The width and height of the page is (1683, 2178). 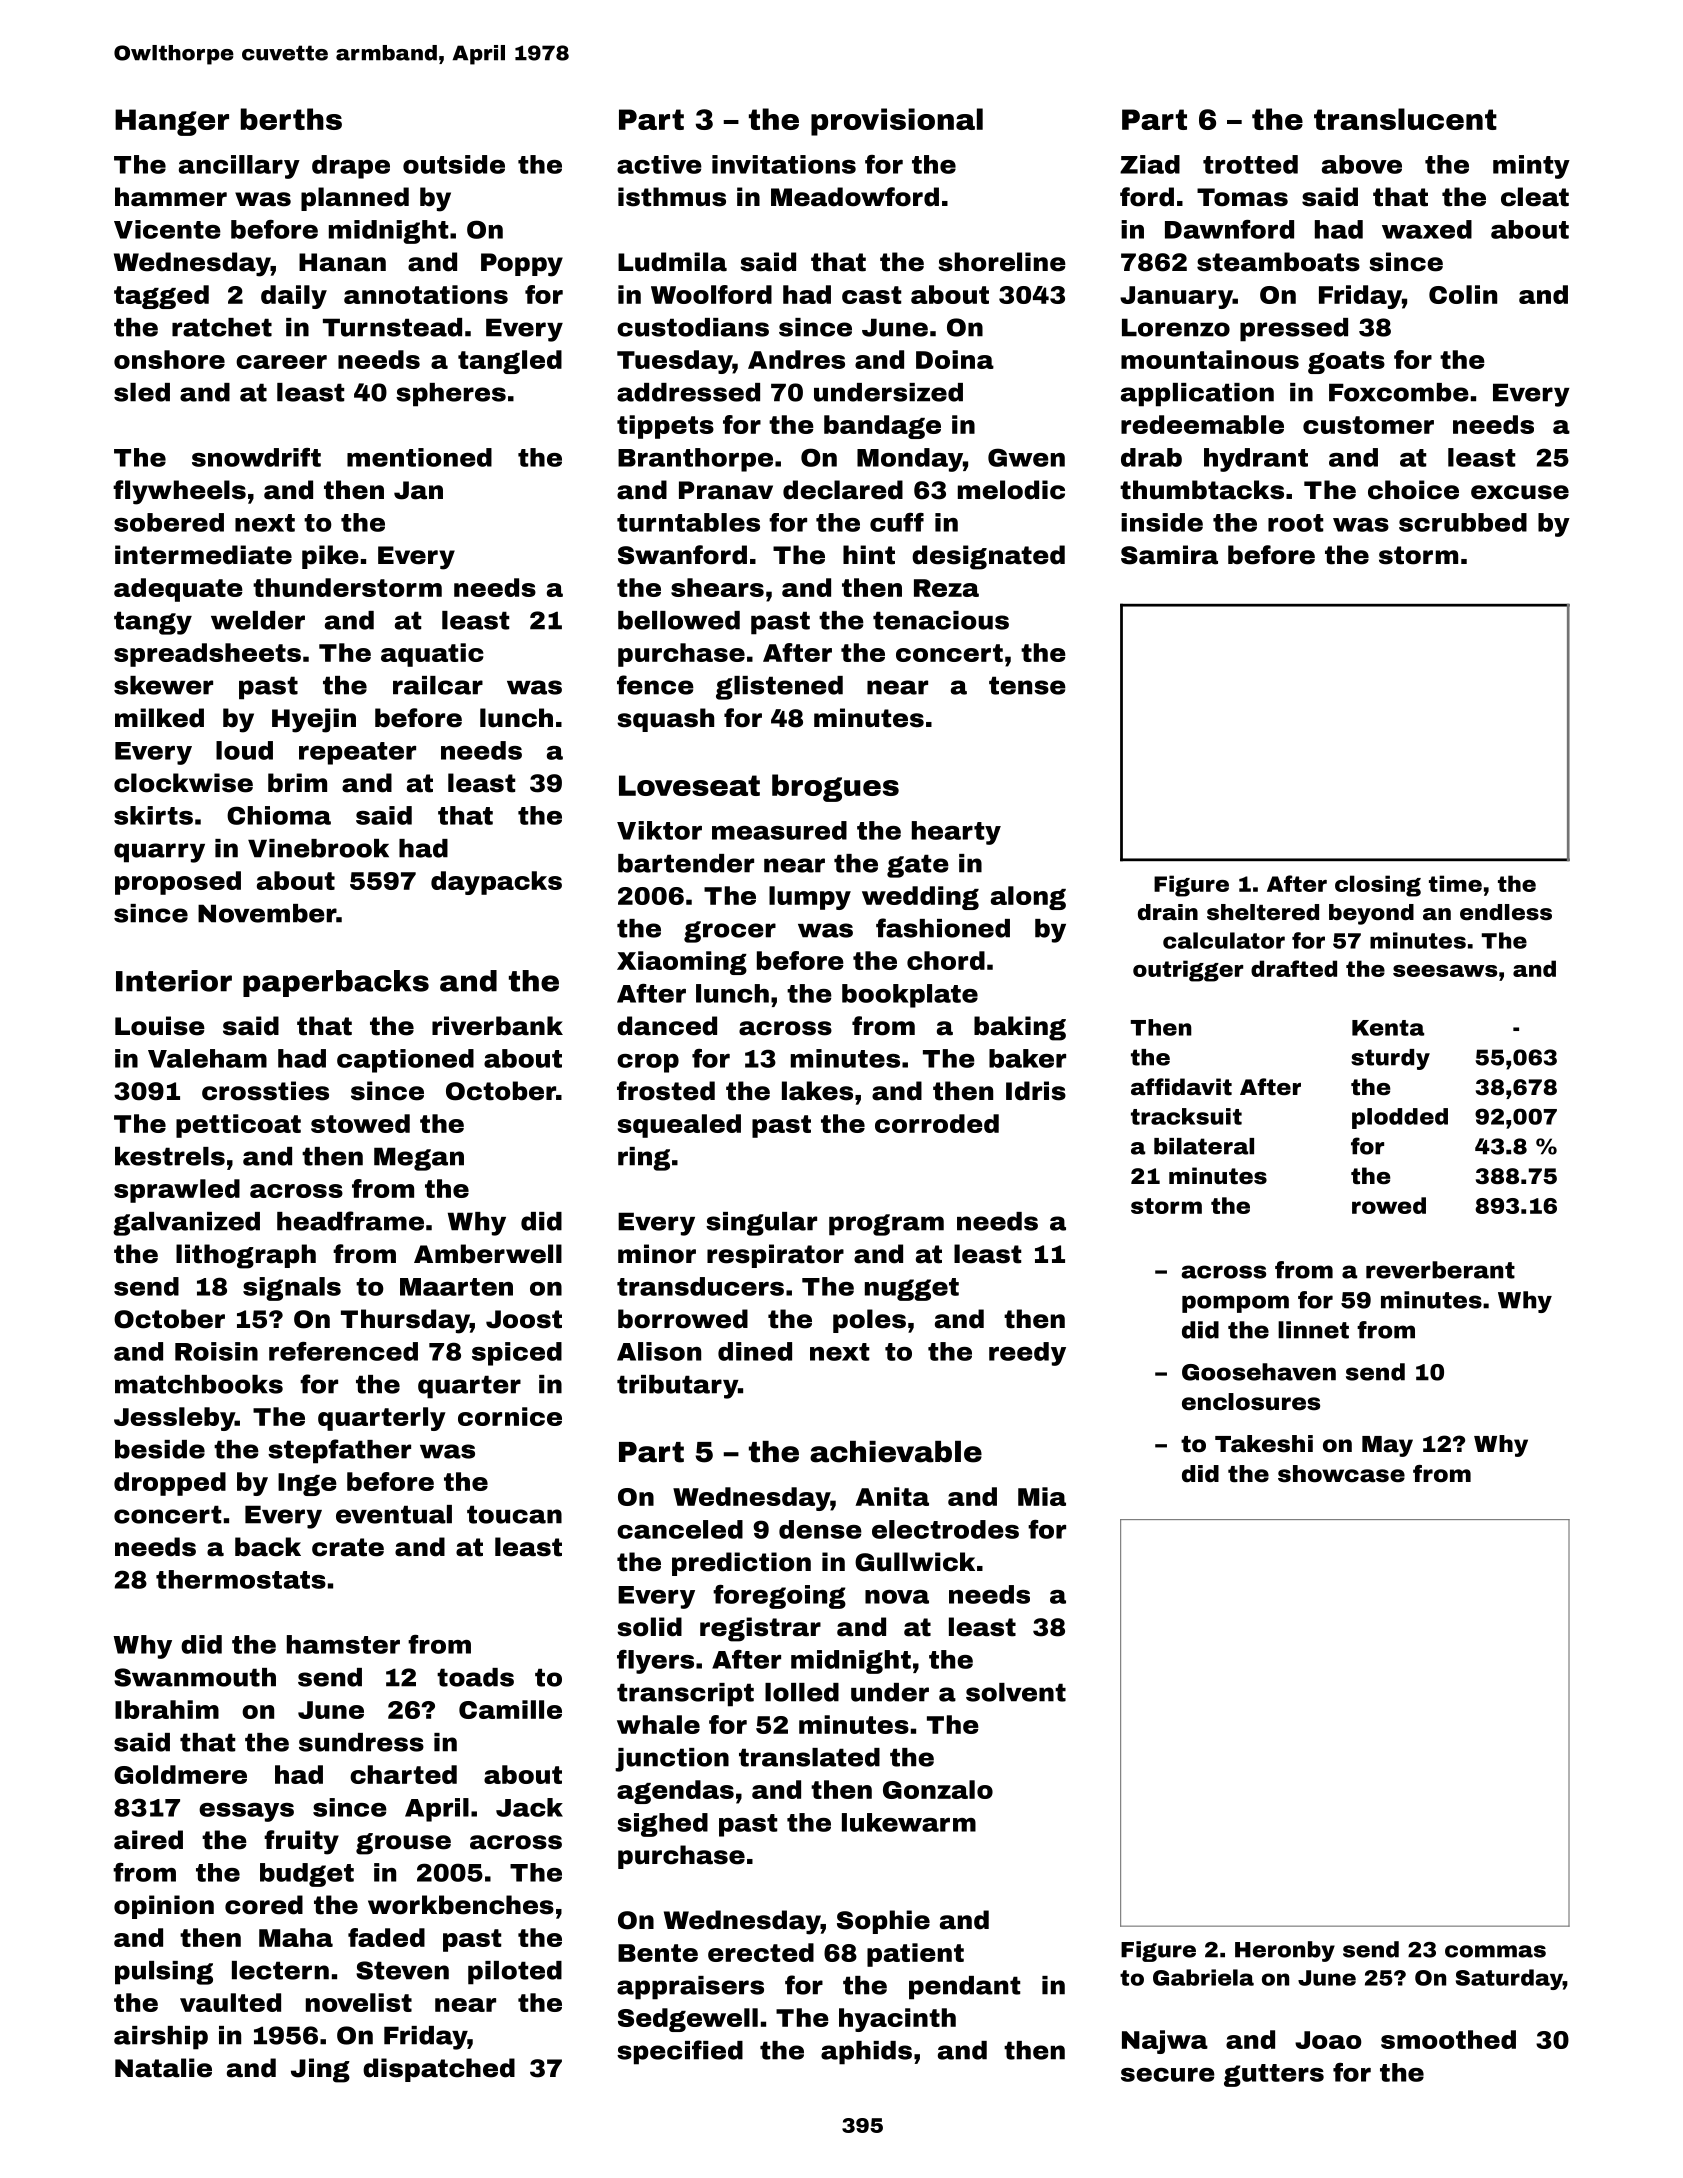 I want to click on galvanized, so click(x=186, y=1224).
